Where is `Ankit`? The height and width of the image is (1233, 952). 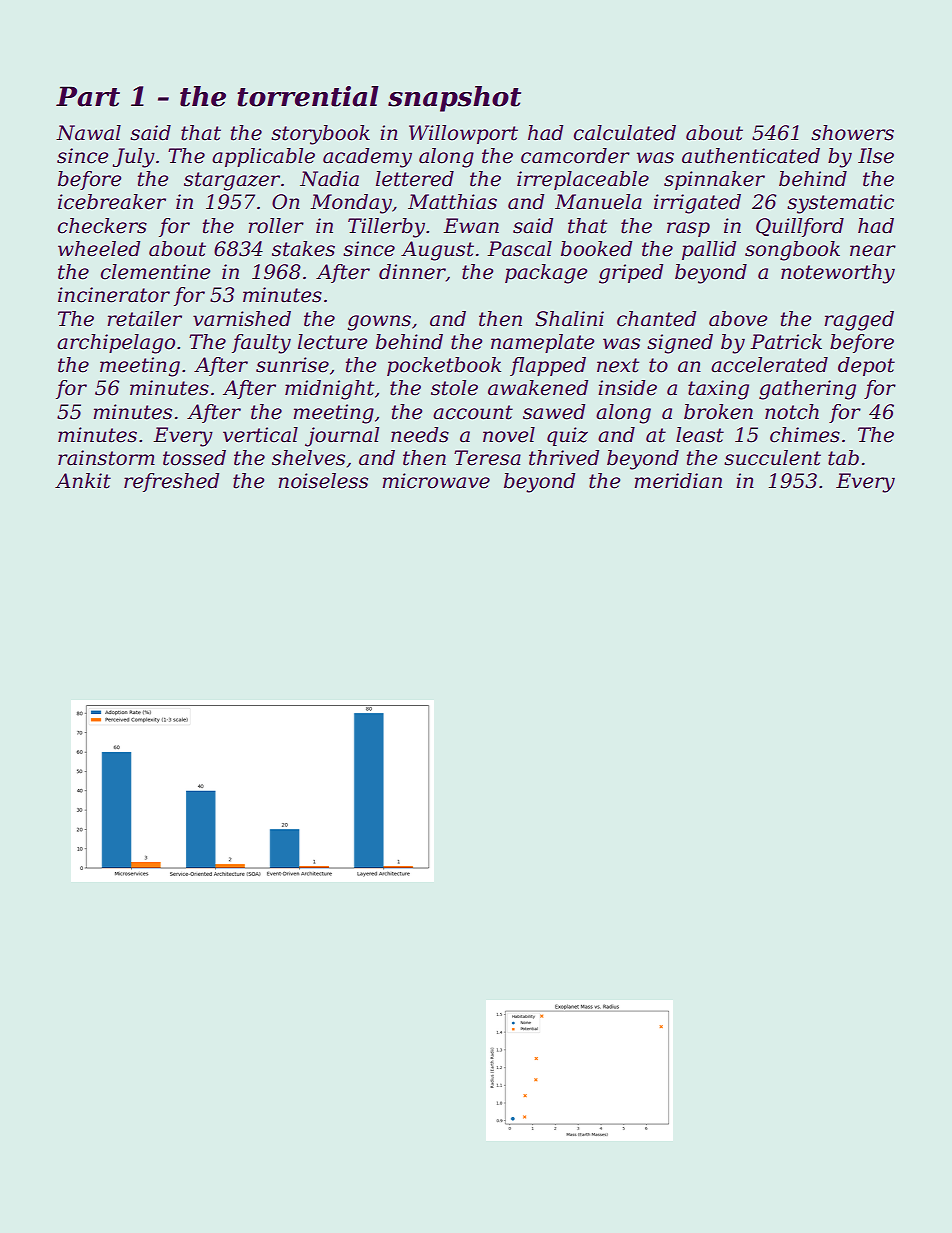
Ankit is located at coordinates (83, 481).
